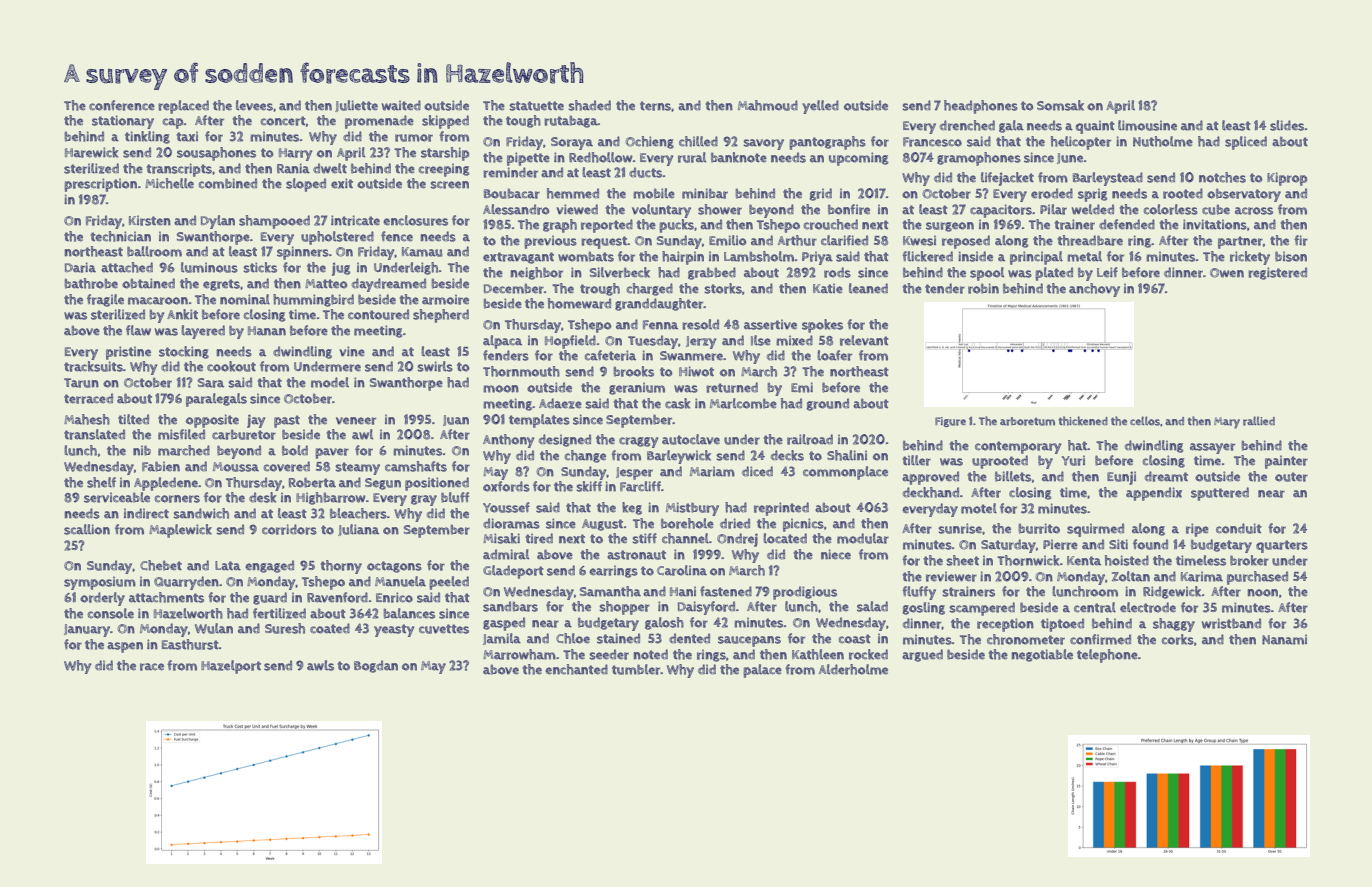  Describe the element at coordinates (539, 538) in the screenshot. I see `tired` at that location.
